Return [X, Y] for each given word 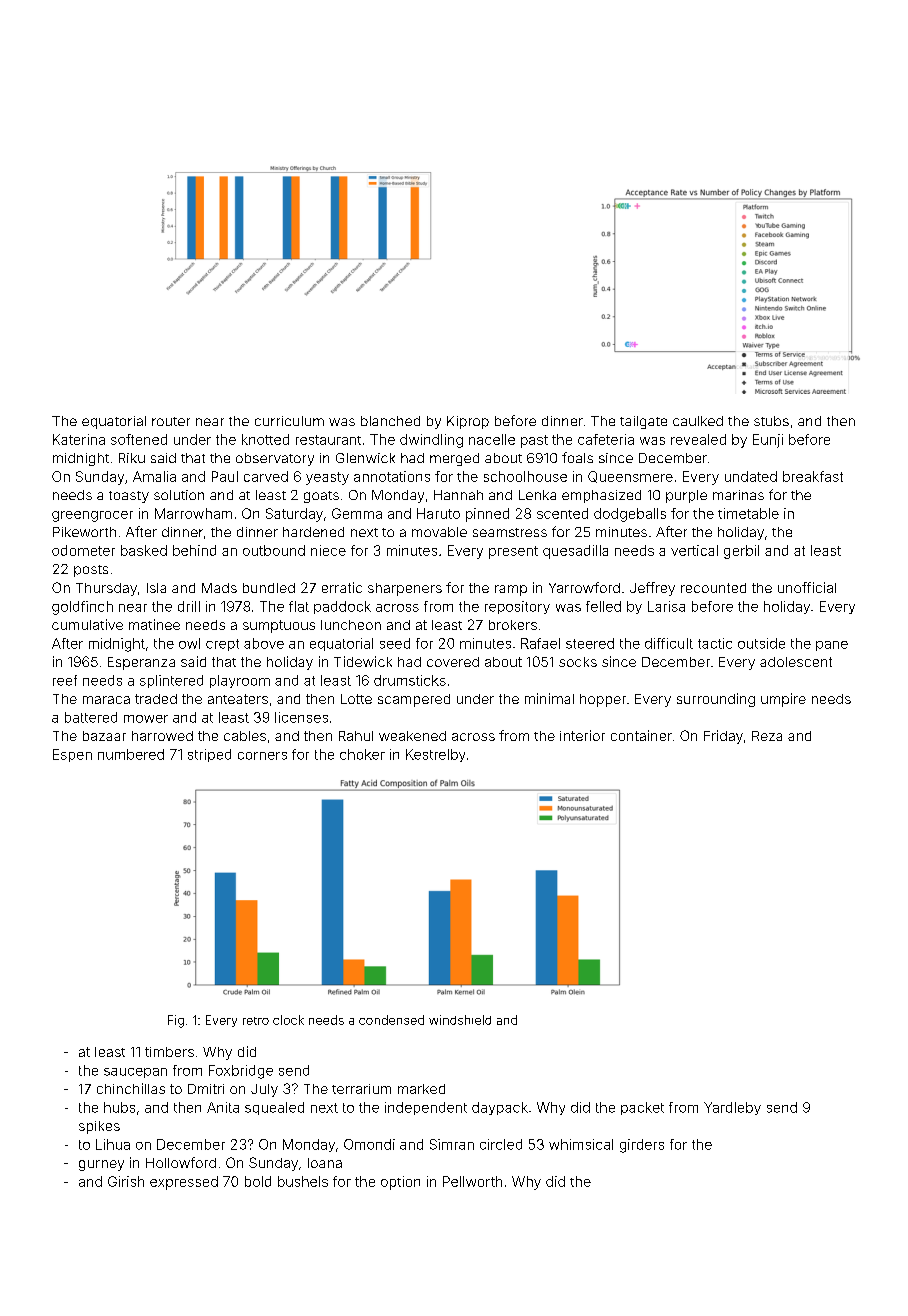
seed [395, 643]
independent [426, 1108]
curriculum [289, 421]
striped [209, 755]
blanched [390, 421]
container [641, 735]
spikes [99, 1127]
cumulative [87, 624]
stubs [771, 421]
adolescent [796, 662]
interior [582, 735]
